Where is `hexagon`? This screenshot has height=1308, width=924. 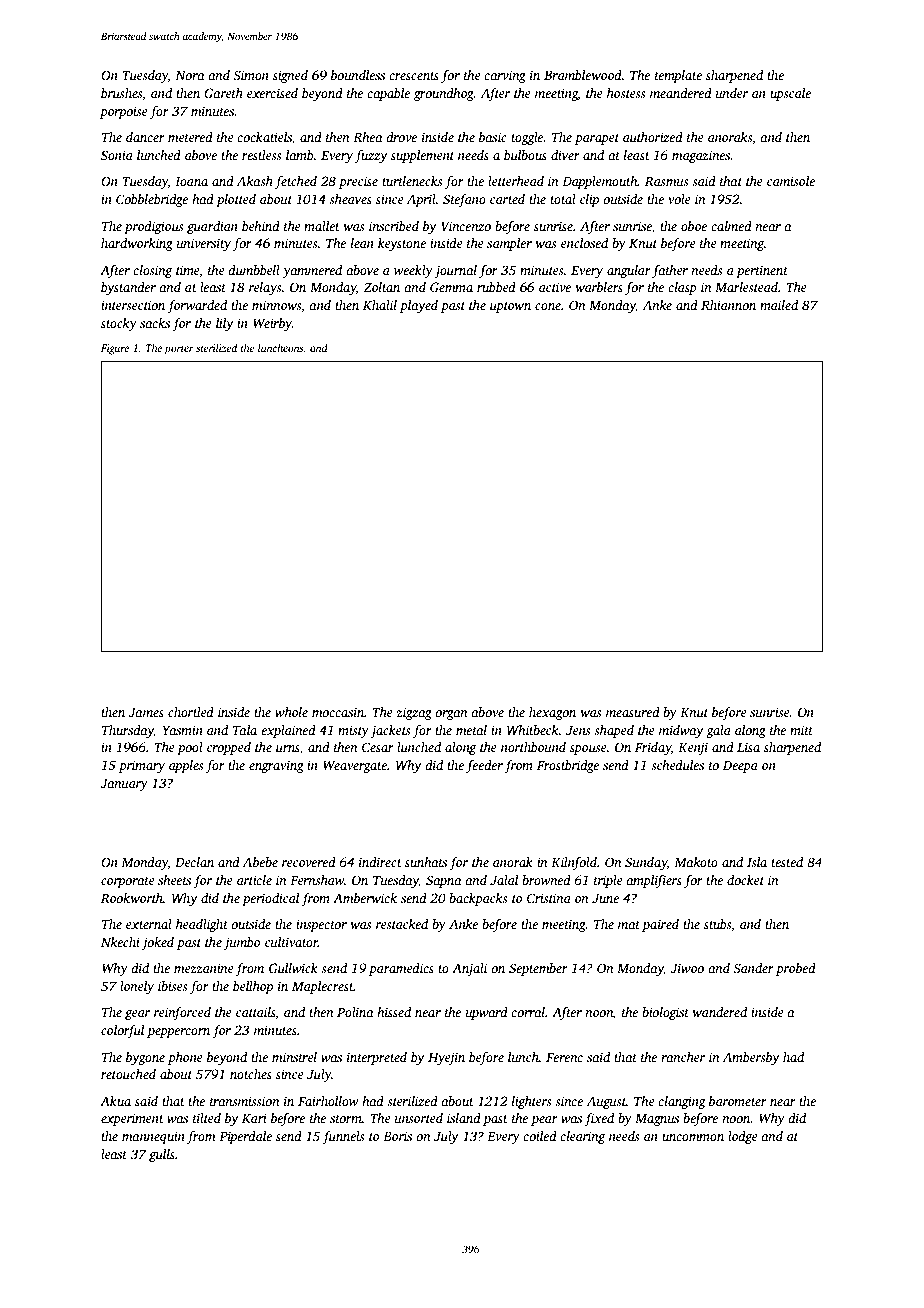 hexagon is located at coordinates (552, 713).
